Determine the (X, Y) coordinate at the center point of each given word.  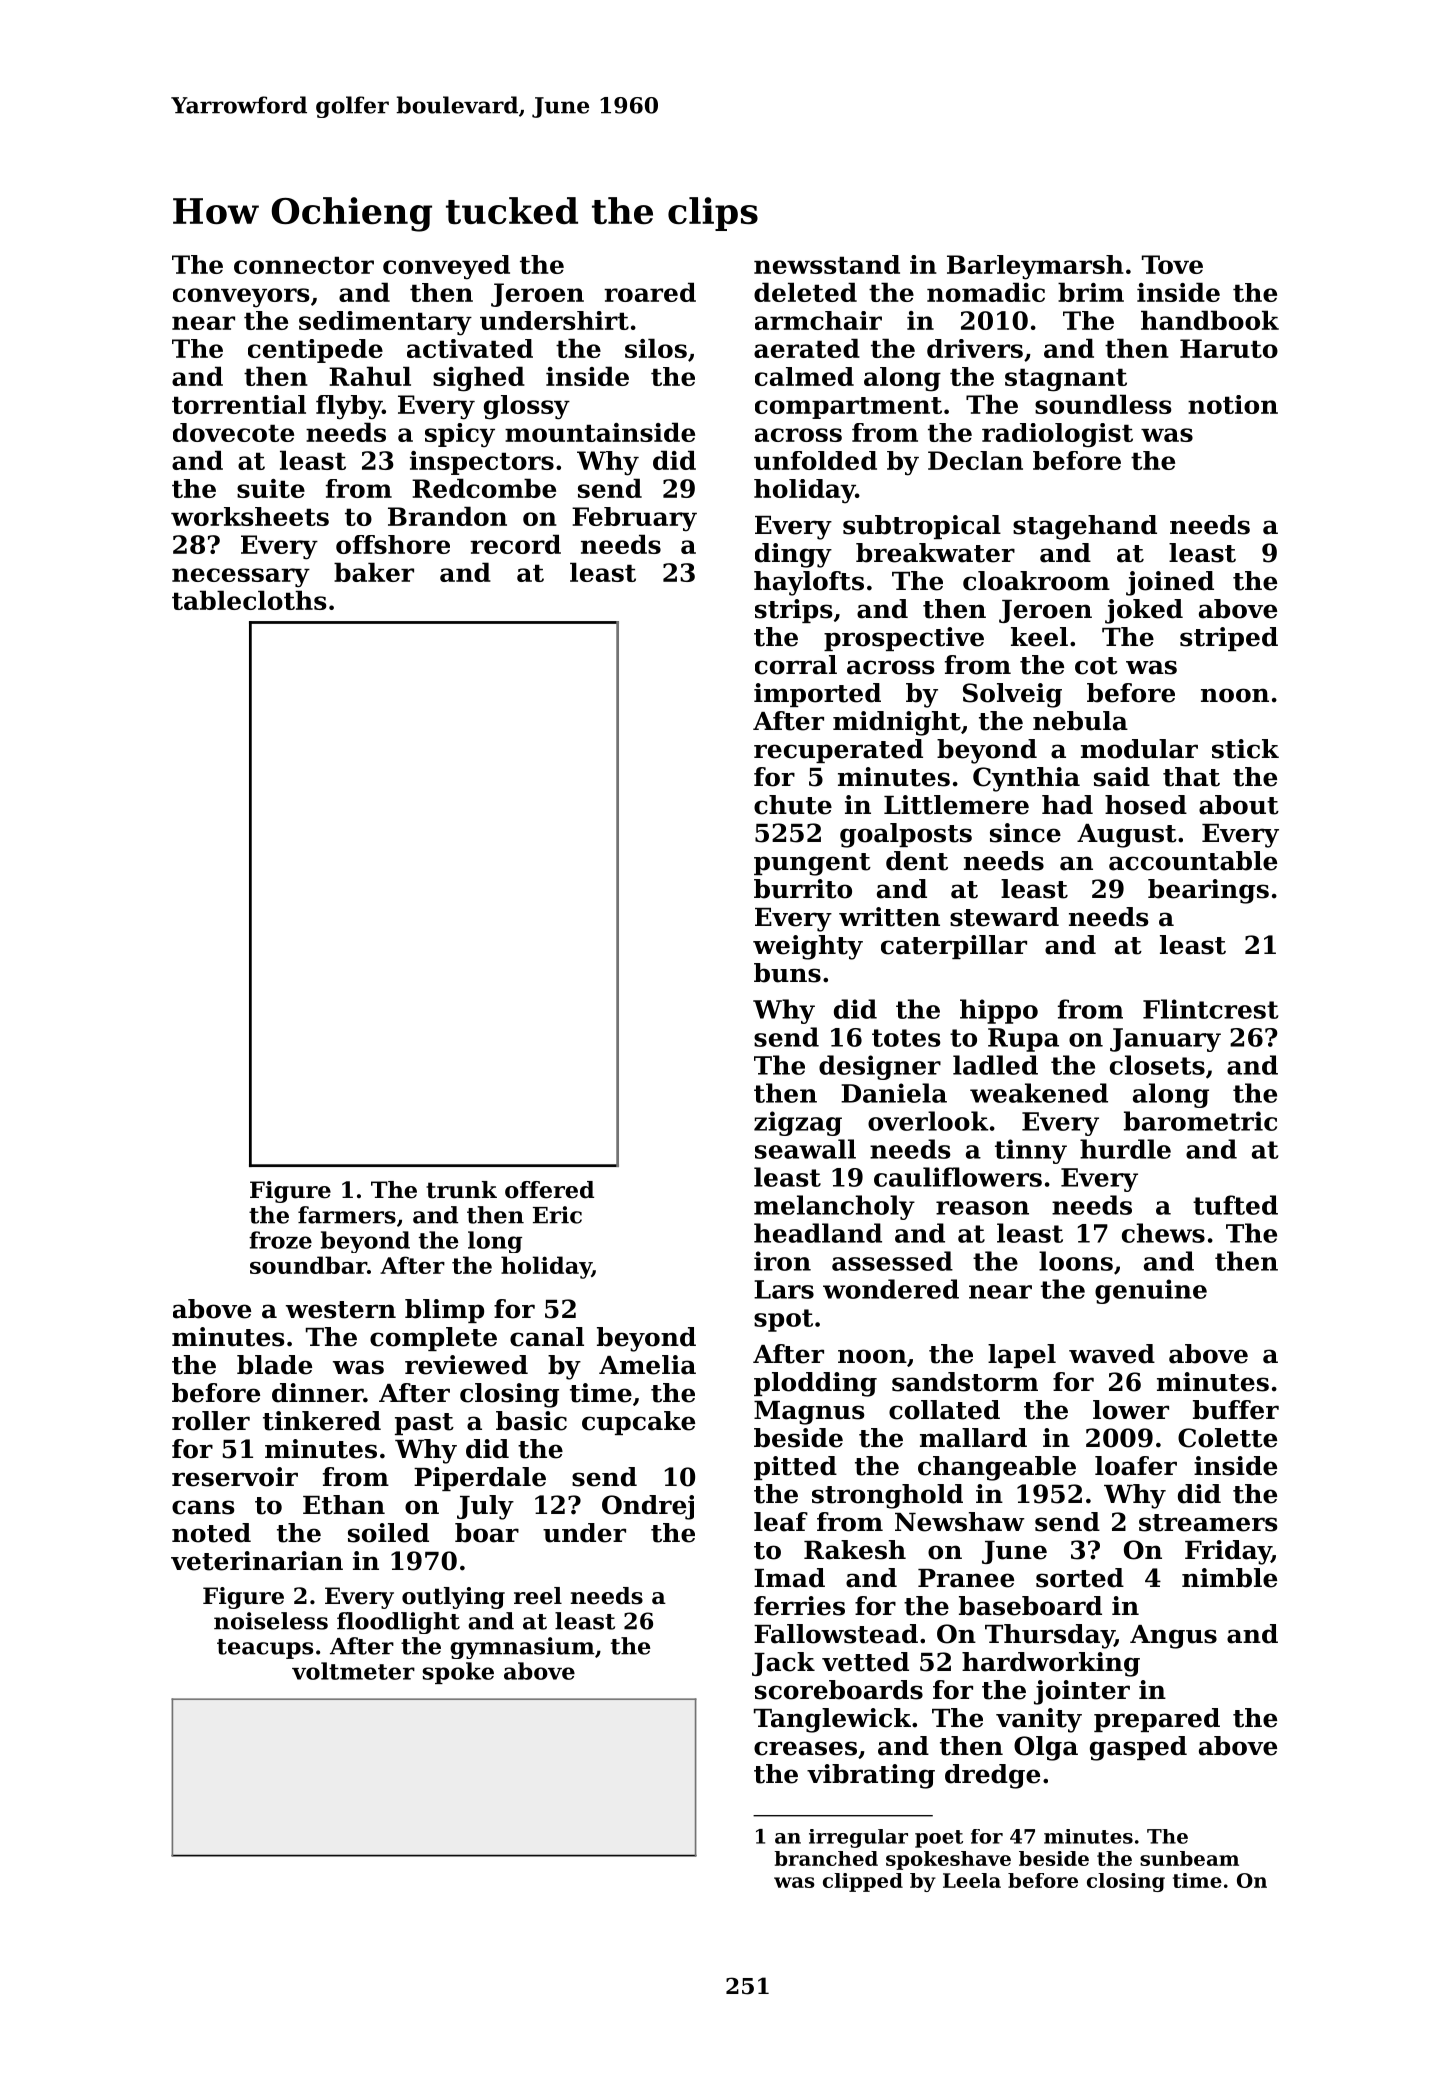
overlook (928, 1121)
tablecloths (249, 600)
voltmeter (353, 1671)
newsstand (827, 264)
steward (1004, 917)
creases (805, 1748)
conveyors (241, 298)
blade (274, 1365)
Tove (1172, 264)
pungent (812, 864)
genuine (1151, 1291)
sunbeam (1189, 1858)
